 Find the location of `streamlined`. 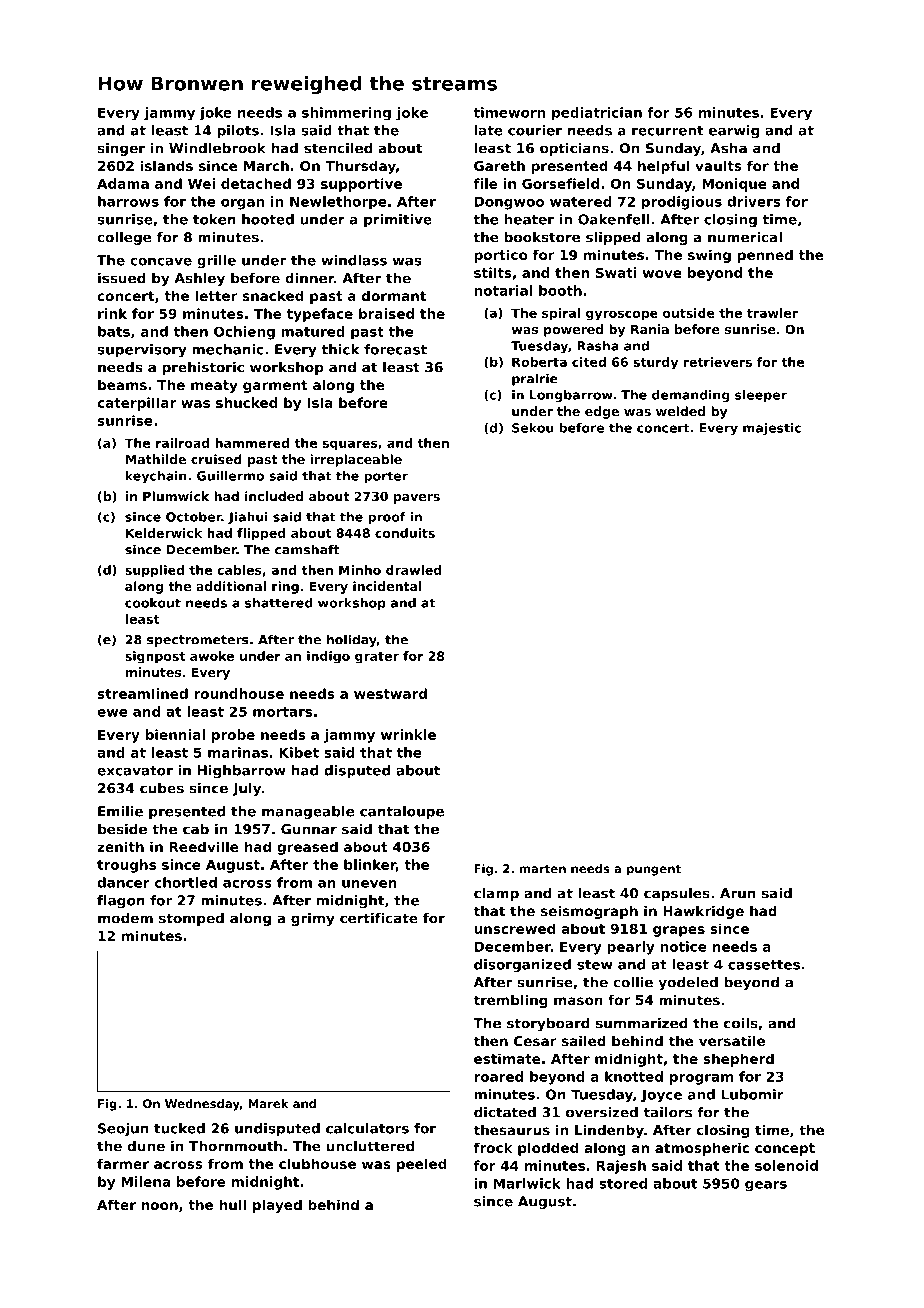

streamlined is located at coordinates (143, 693).
